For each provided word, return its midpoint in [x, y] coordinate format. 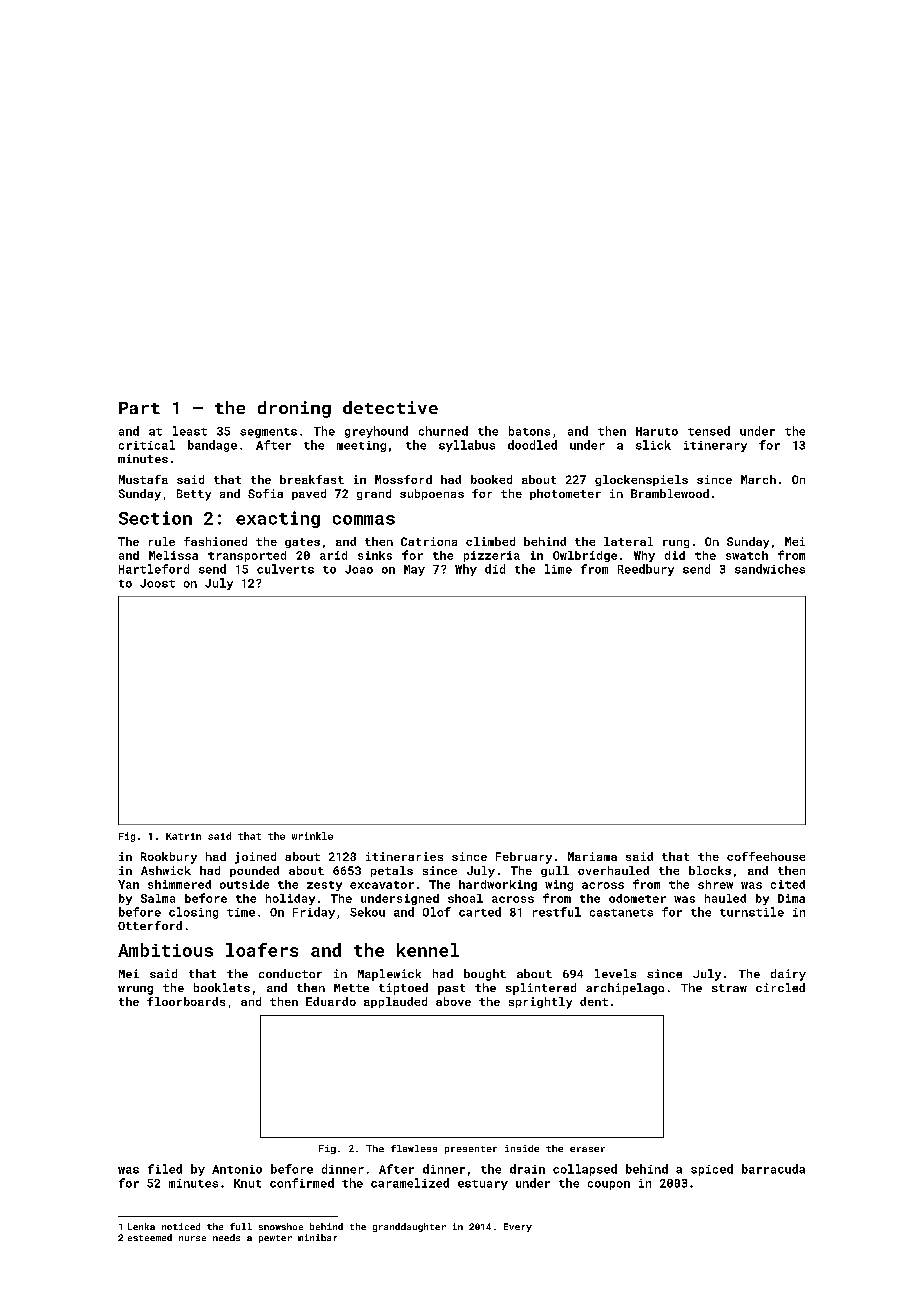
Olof [437, 912]
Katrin [183, 836]
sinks [375, 555]
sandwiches [770, 569]
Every [518, 1227]
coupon [609, 1185]
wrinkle [312, 836]
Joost [157, 583]
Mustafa [143, 479]
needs [226, 1237]
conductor [290, 973]
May [414, 570]
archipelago [625, 989]
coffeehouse [766, 856]
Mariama [592, 856]
